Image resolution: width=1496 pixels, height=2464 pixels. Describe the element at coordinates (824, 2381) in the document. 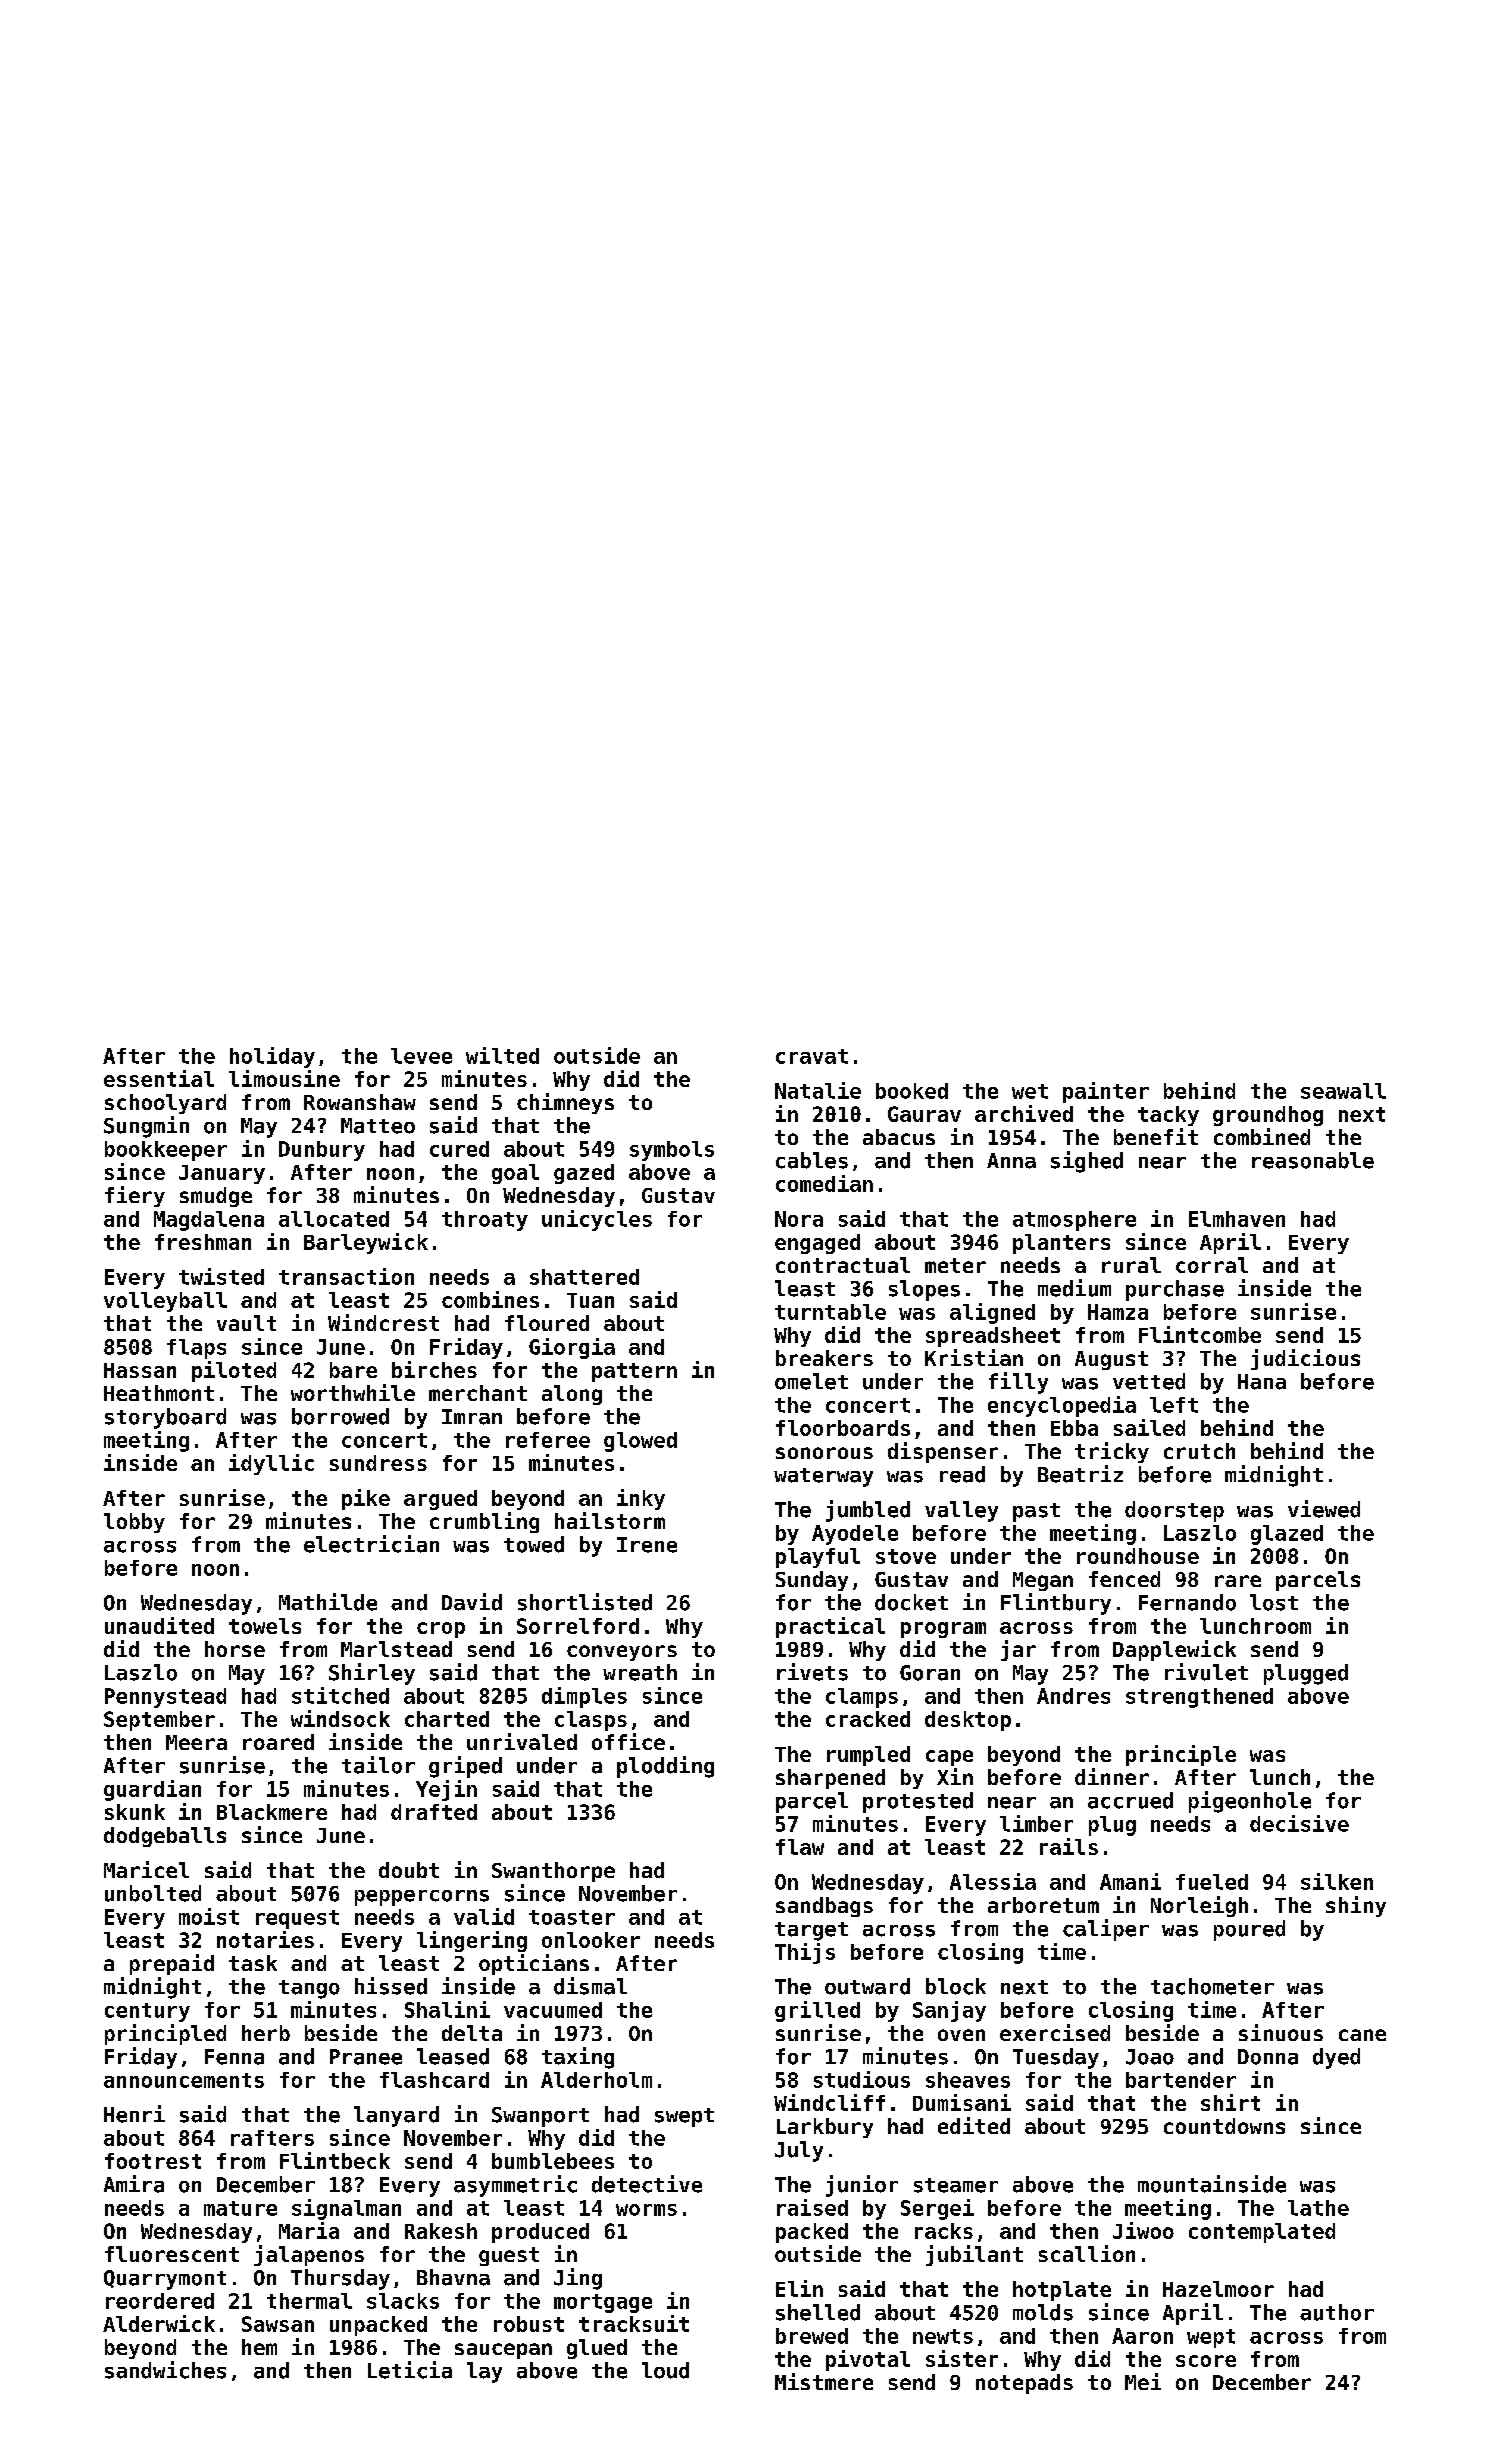

I see `Mistmere` at that location.
